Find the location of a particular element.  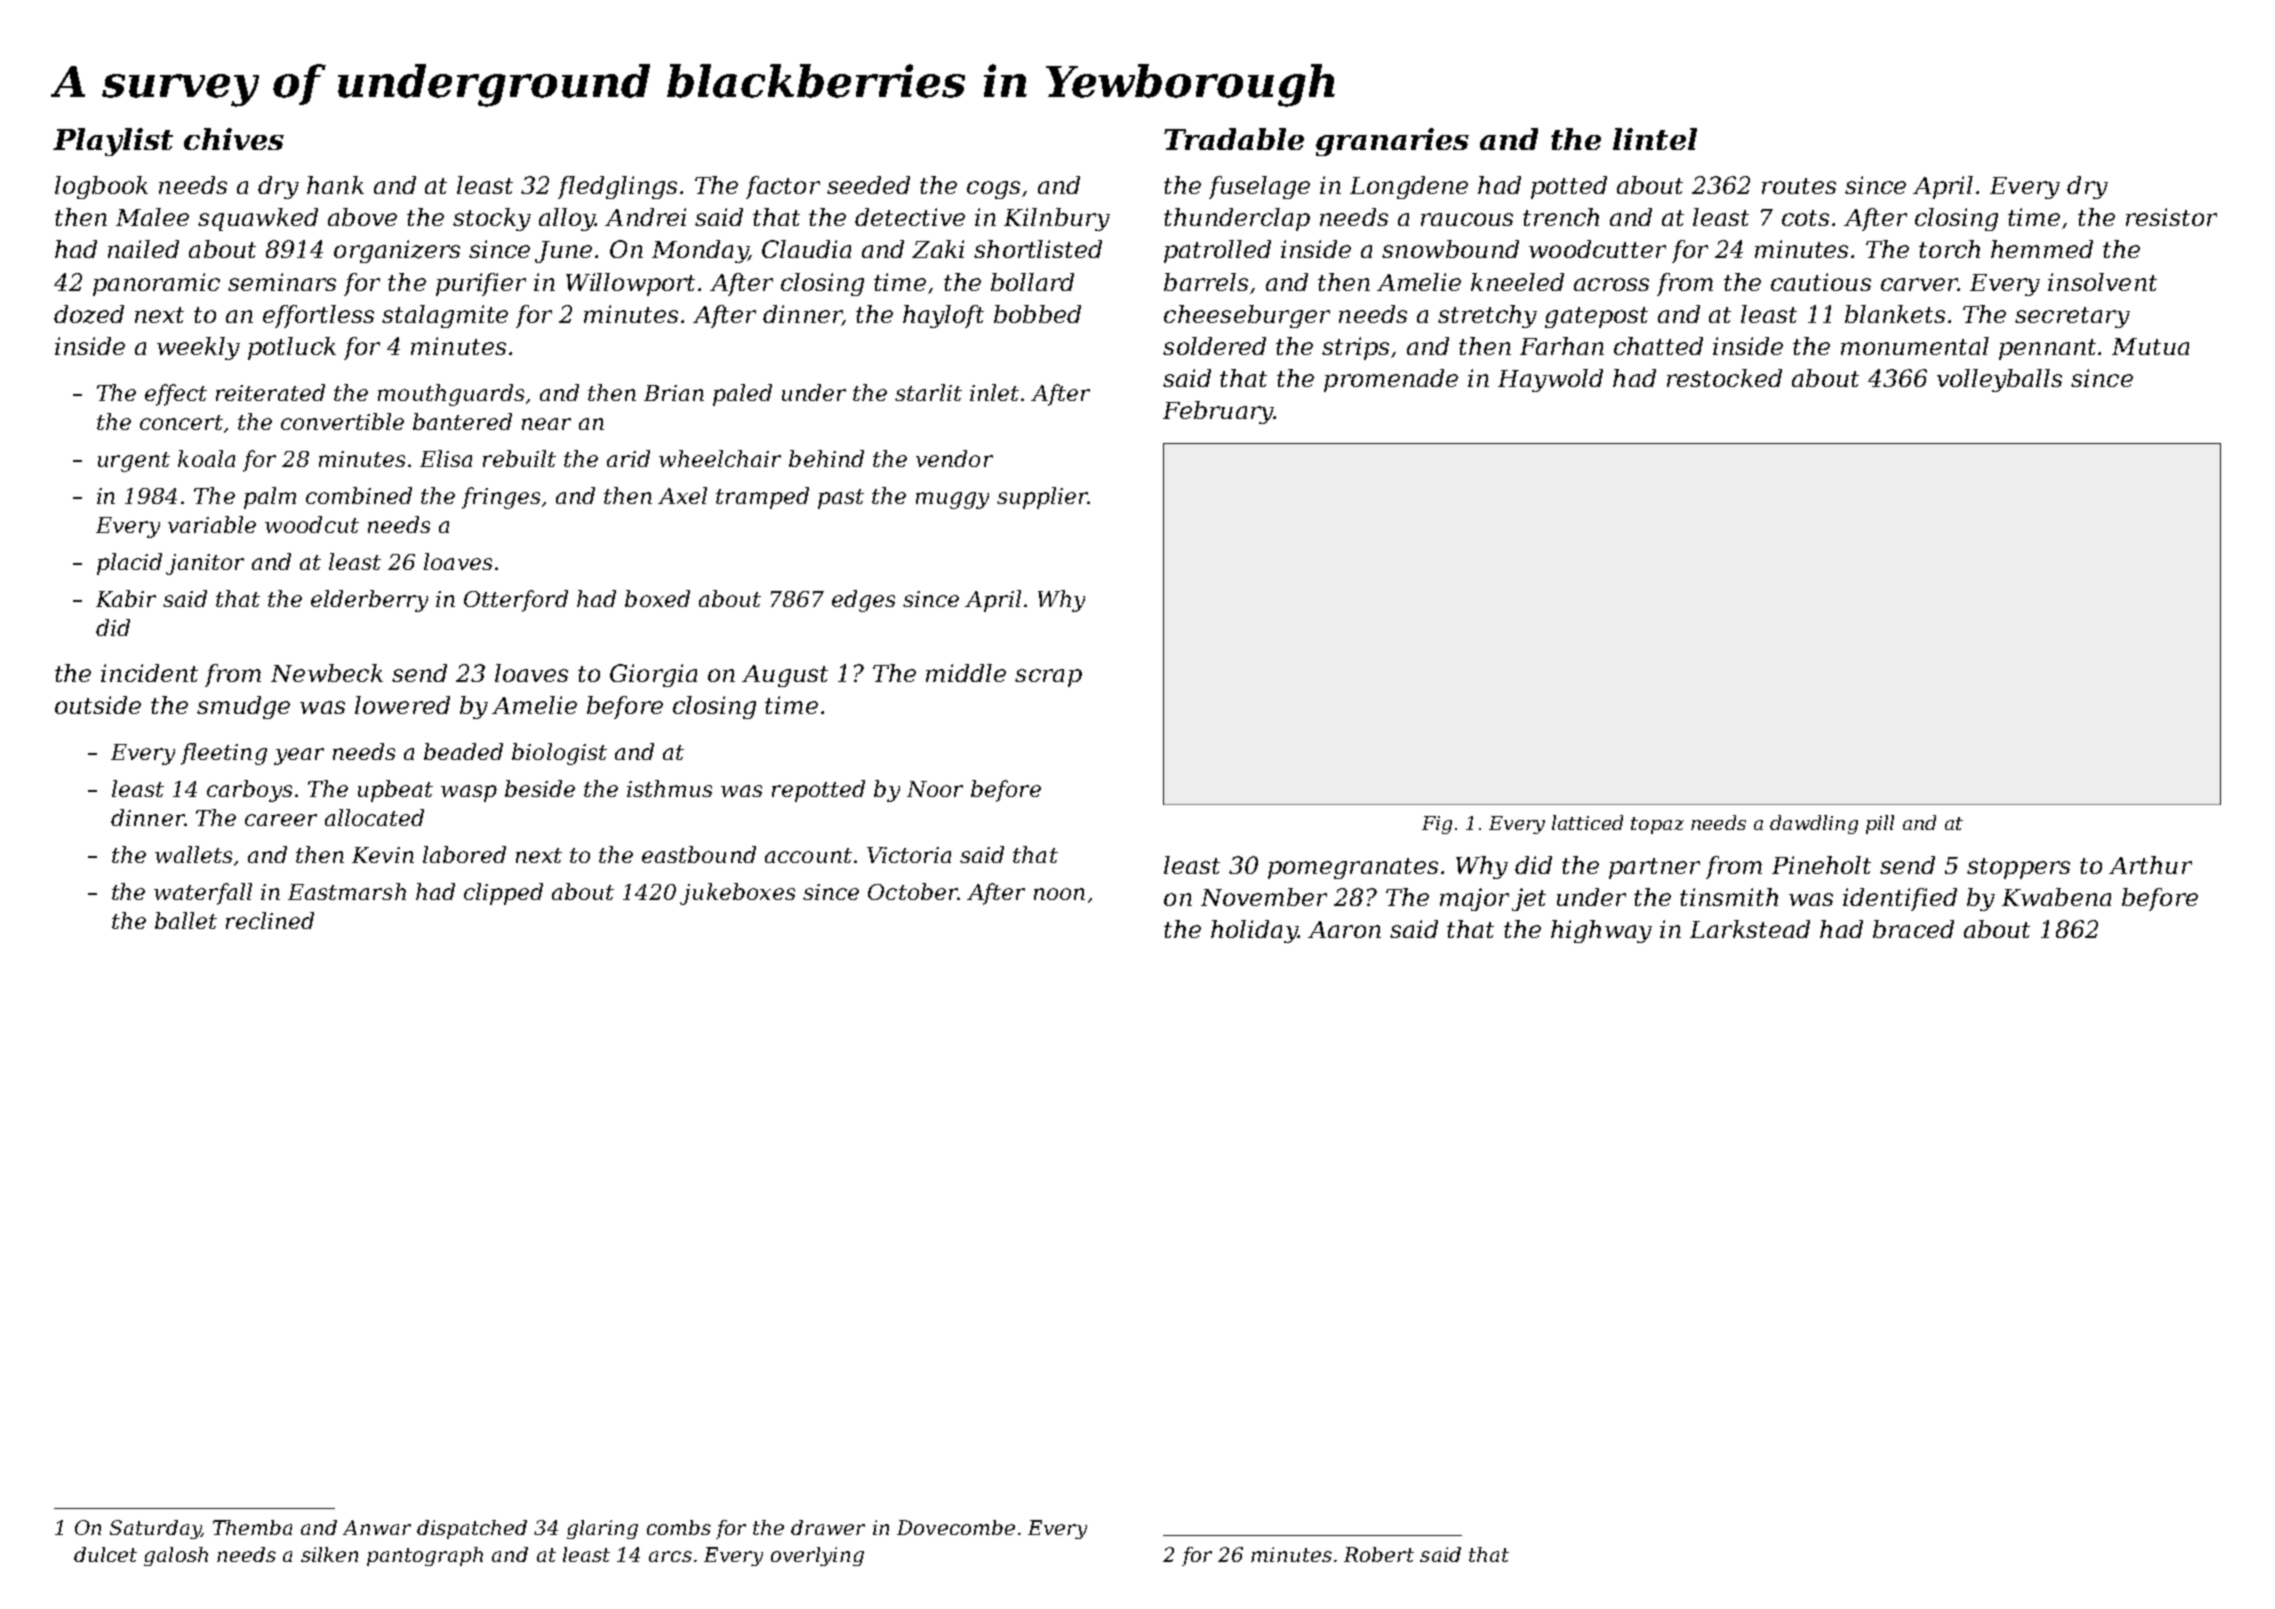

edges is located at coordinates (863, 601).
